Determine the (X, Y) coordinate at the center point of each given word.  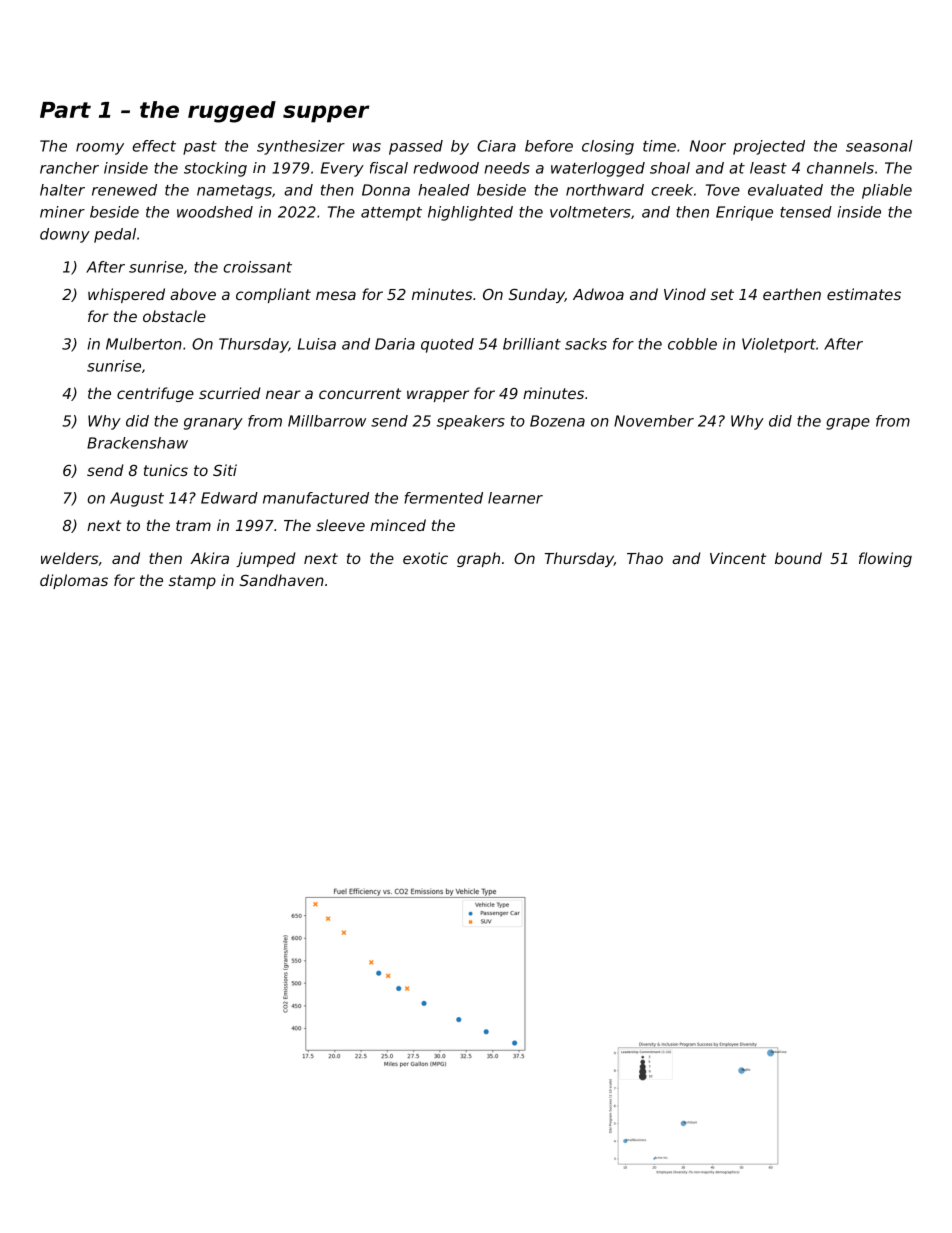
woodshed (215, 212)
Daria (395, 344)
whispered (126, 295)
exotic (425, 558)
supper (326, 114)
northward (605, 190)
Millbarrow (327, 421)
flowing (885, 559)
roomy (100, 149)
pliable (887, 191)
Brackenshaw (137, 443)
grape (848, 424)
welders (69, 558)
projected (769, 147)
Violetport (779, 345)
